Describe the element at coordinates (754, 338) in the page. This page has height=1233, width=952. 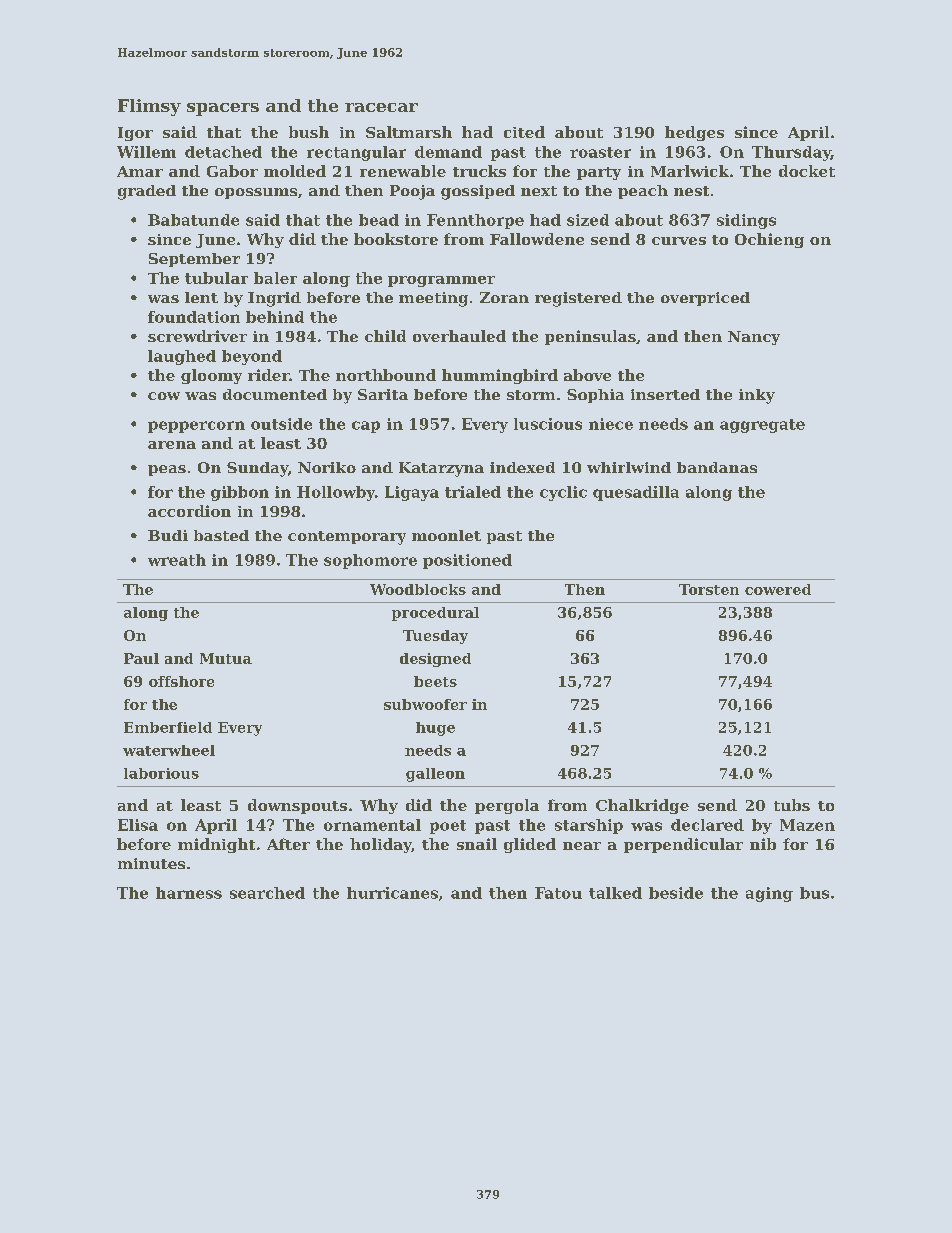
I see `Nancy` at that location.
